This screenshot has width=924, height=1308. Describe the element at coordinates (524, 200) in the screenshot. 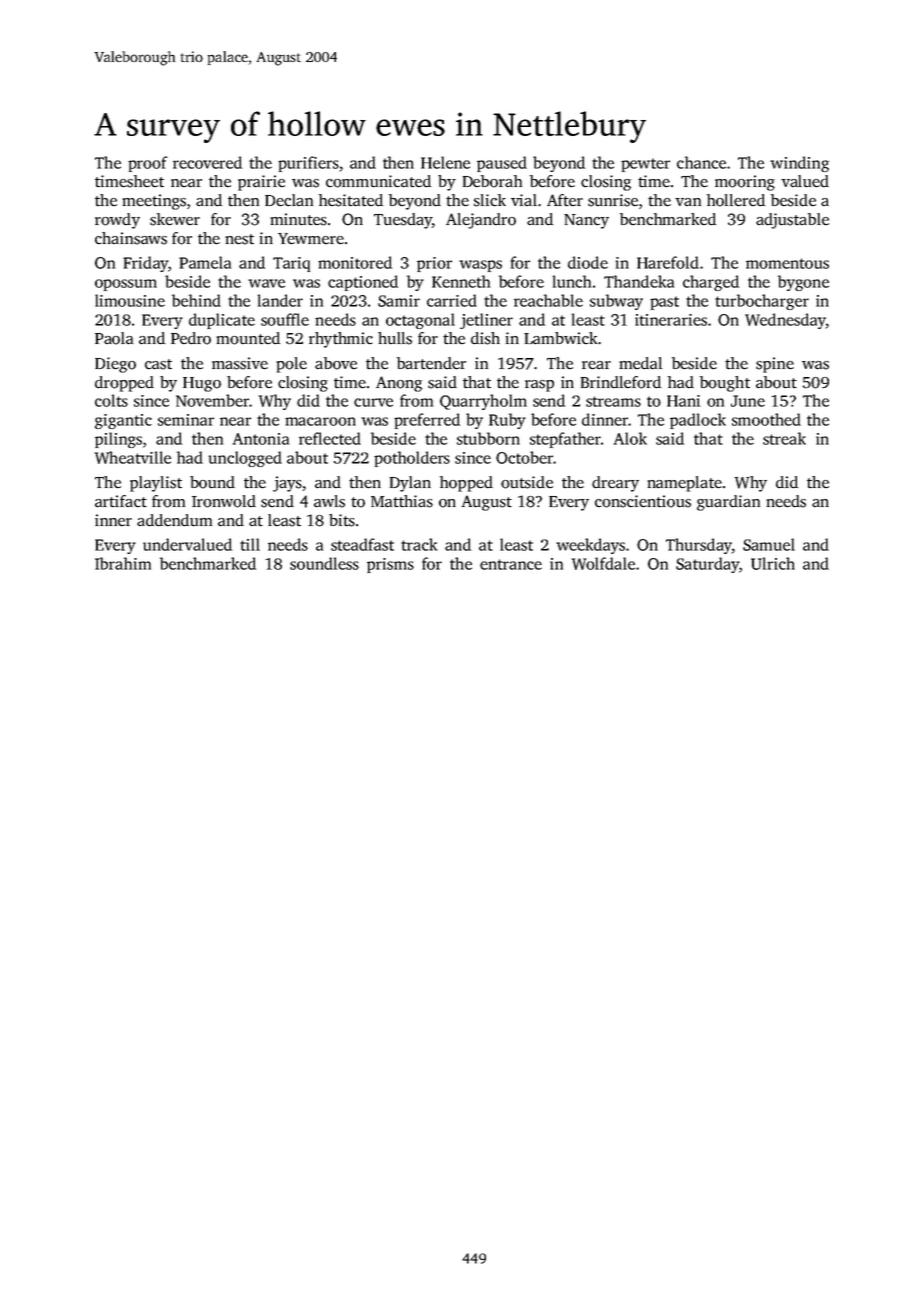

I see `vial` at that location.
